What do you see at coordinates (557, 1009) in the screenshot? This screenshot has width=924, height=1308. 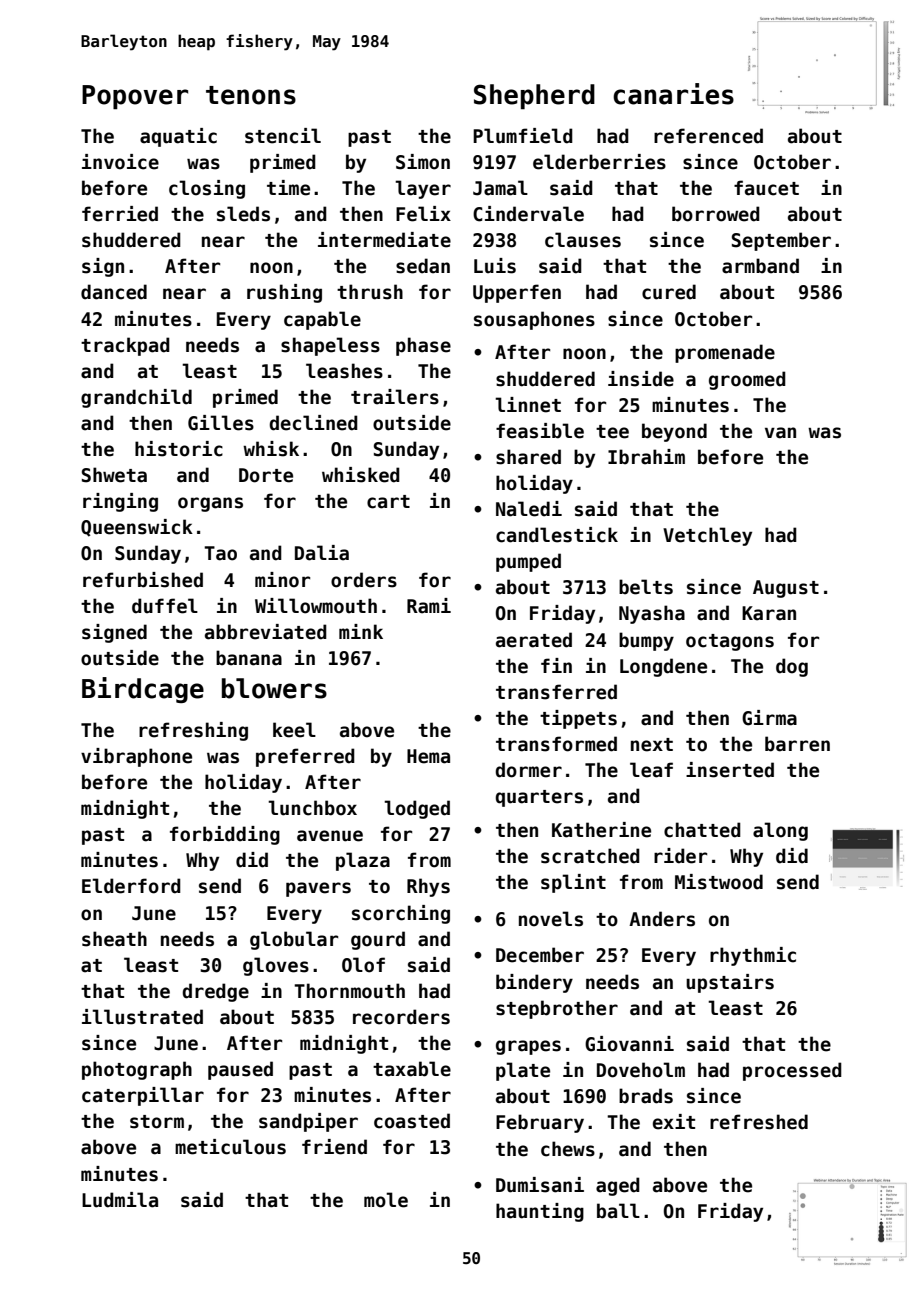 I see `stepbrother` at bounding box center [557, 1009].
